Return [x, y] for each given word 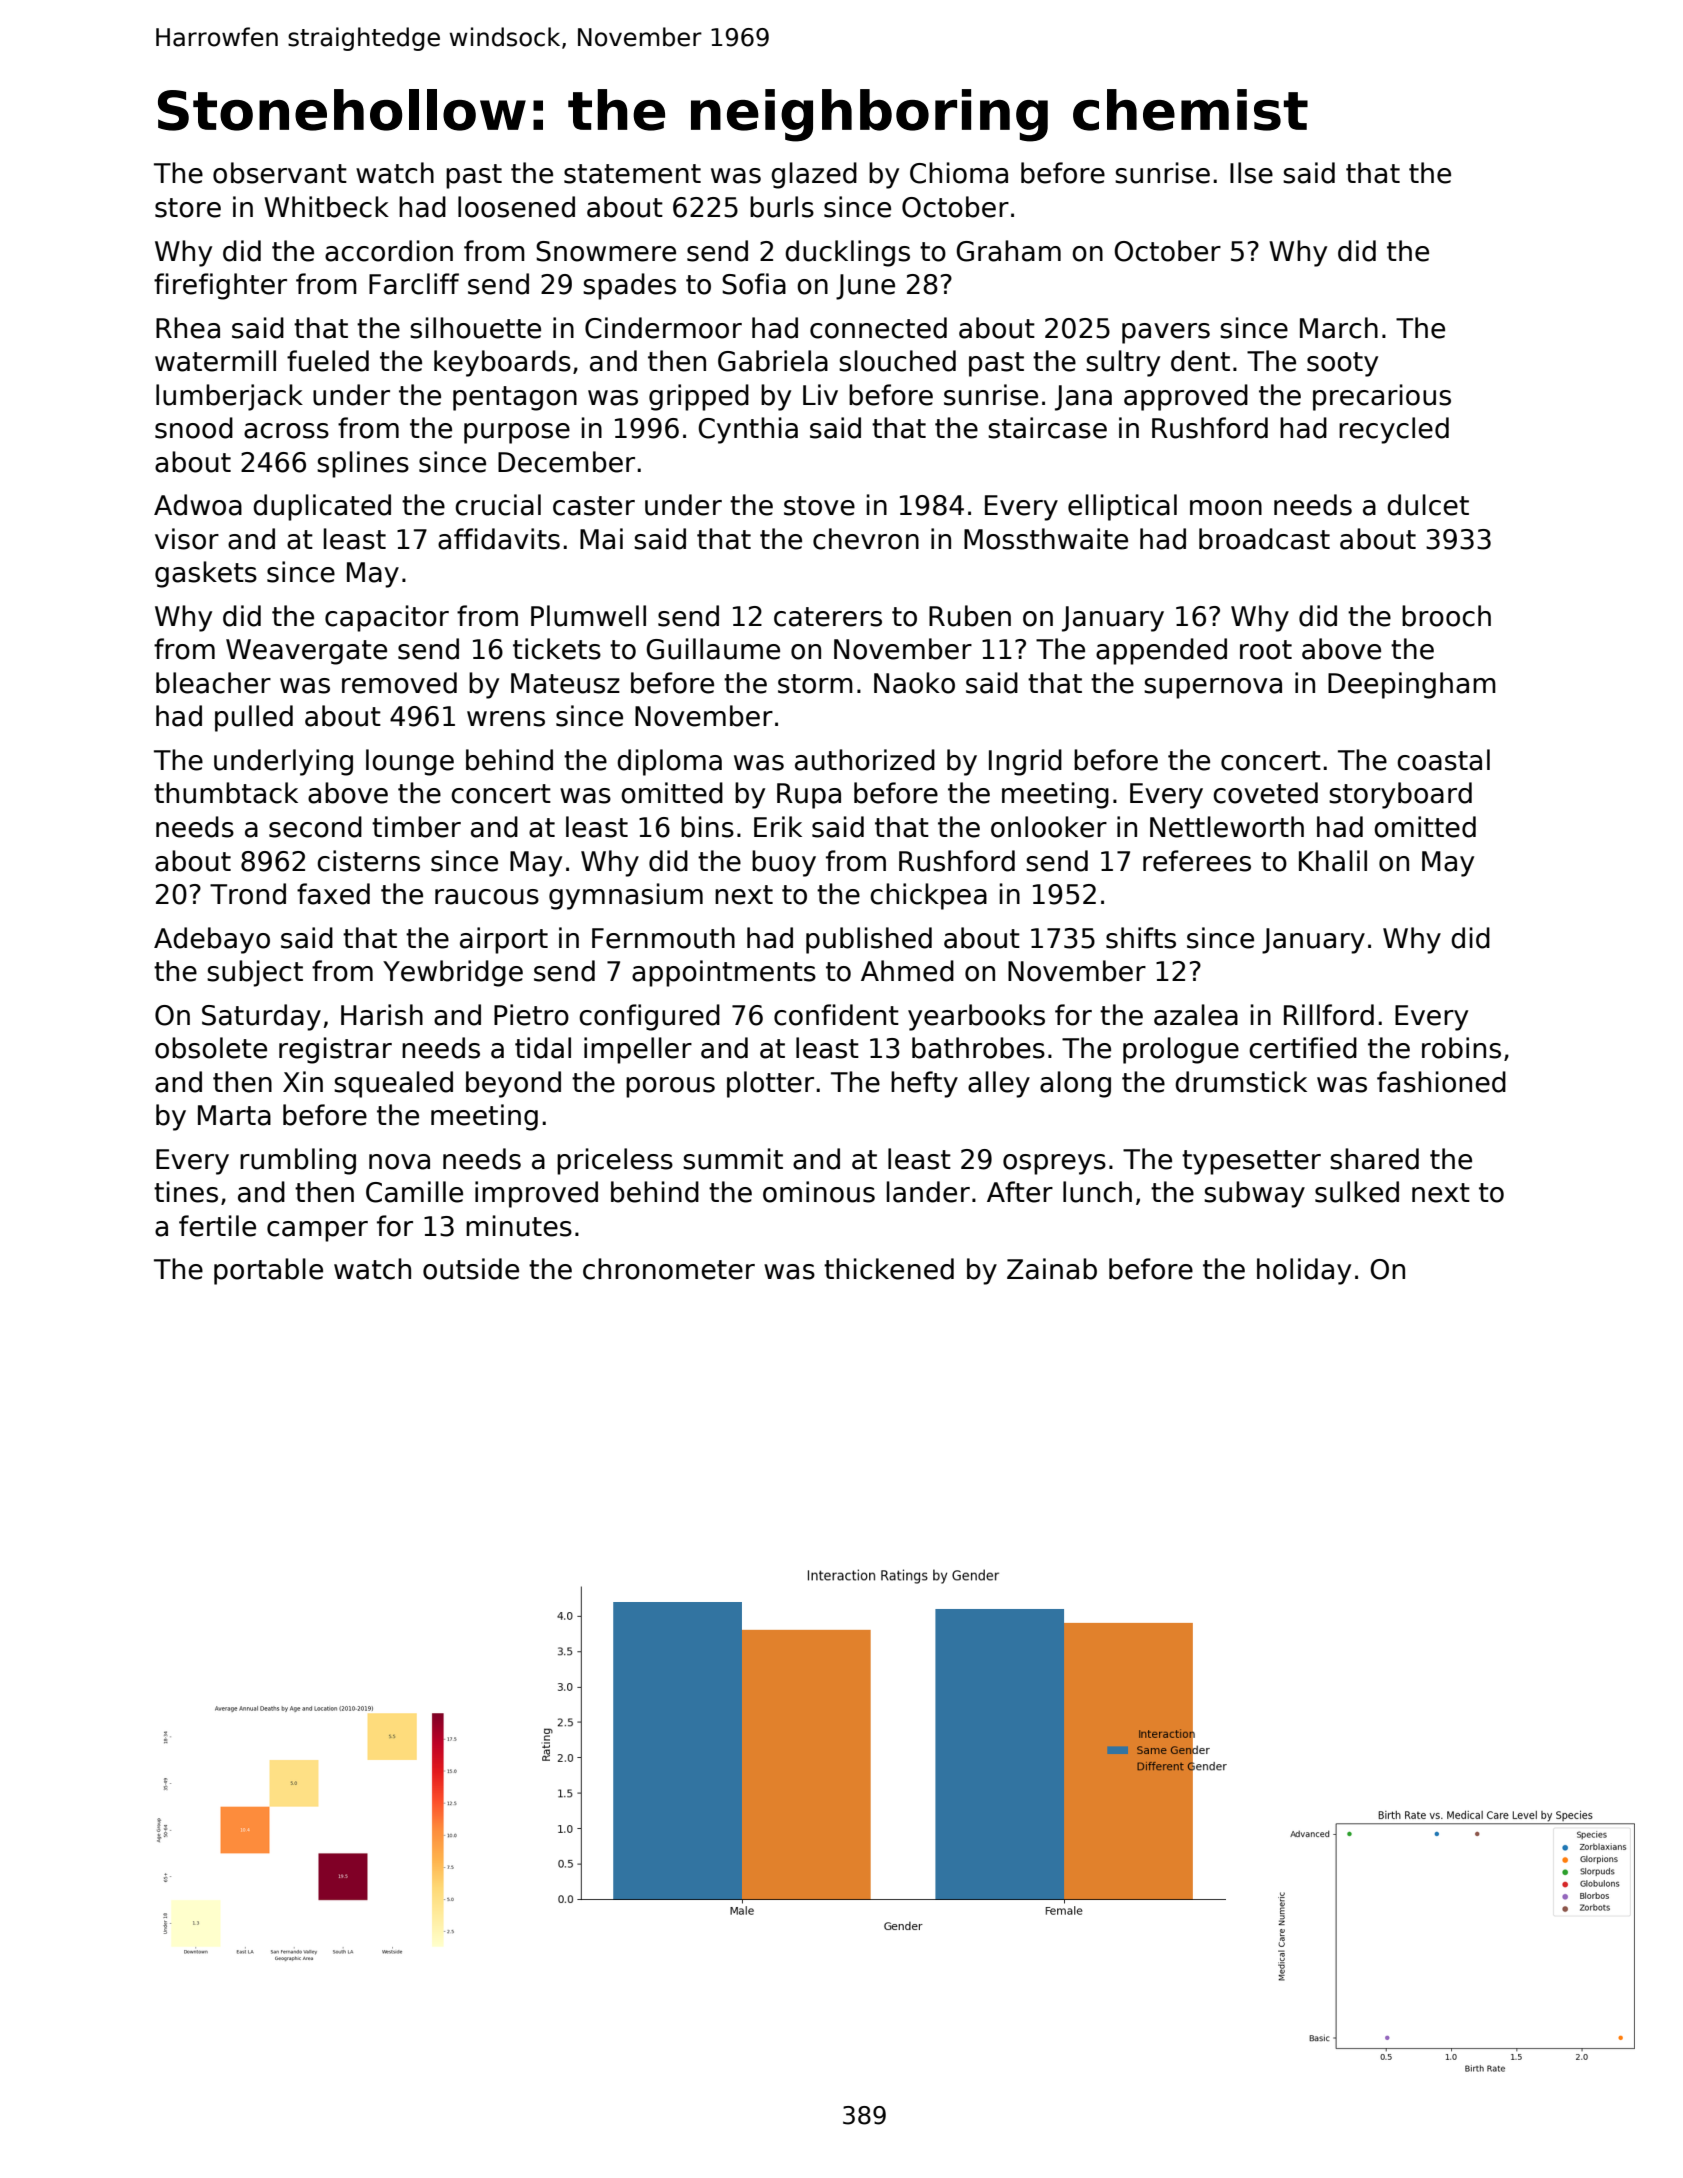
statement [632, 174]
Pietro [531, 1015]
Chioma [959, 173]
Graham [1008, 251]
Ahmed [907, 971]
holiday [1304, 1271]
